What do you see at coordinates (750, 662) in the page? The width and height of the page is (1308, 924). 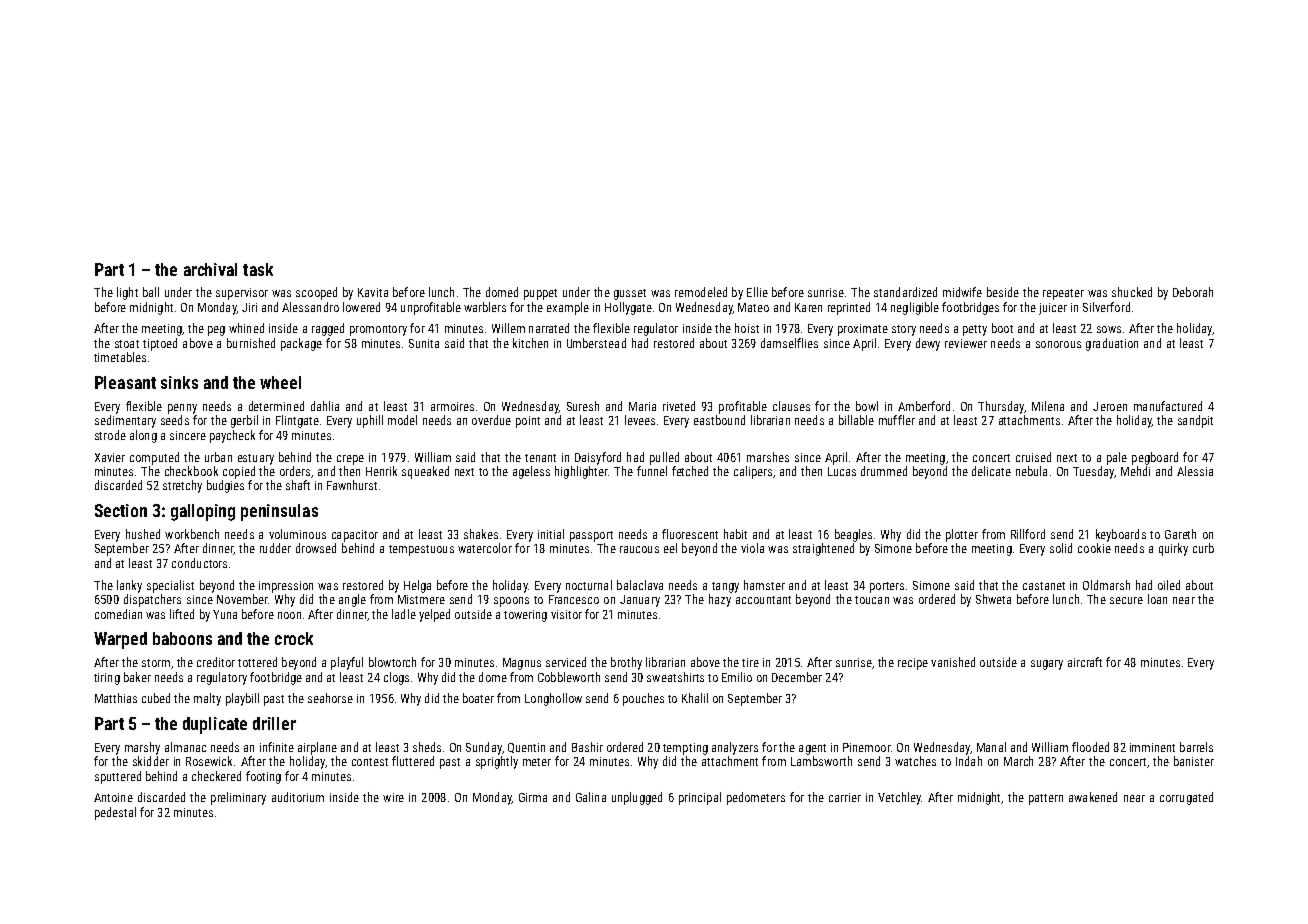 I see `tire` at bounding box center [750, 662].
